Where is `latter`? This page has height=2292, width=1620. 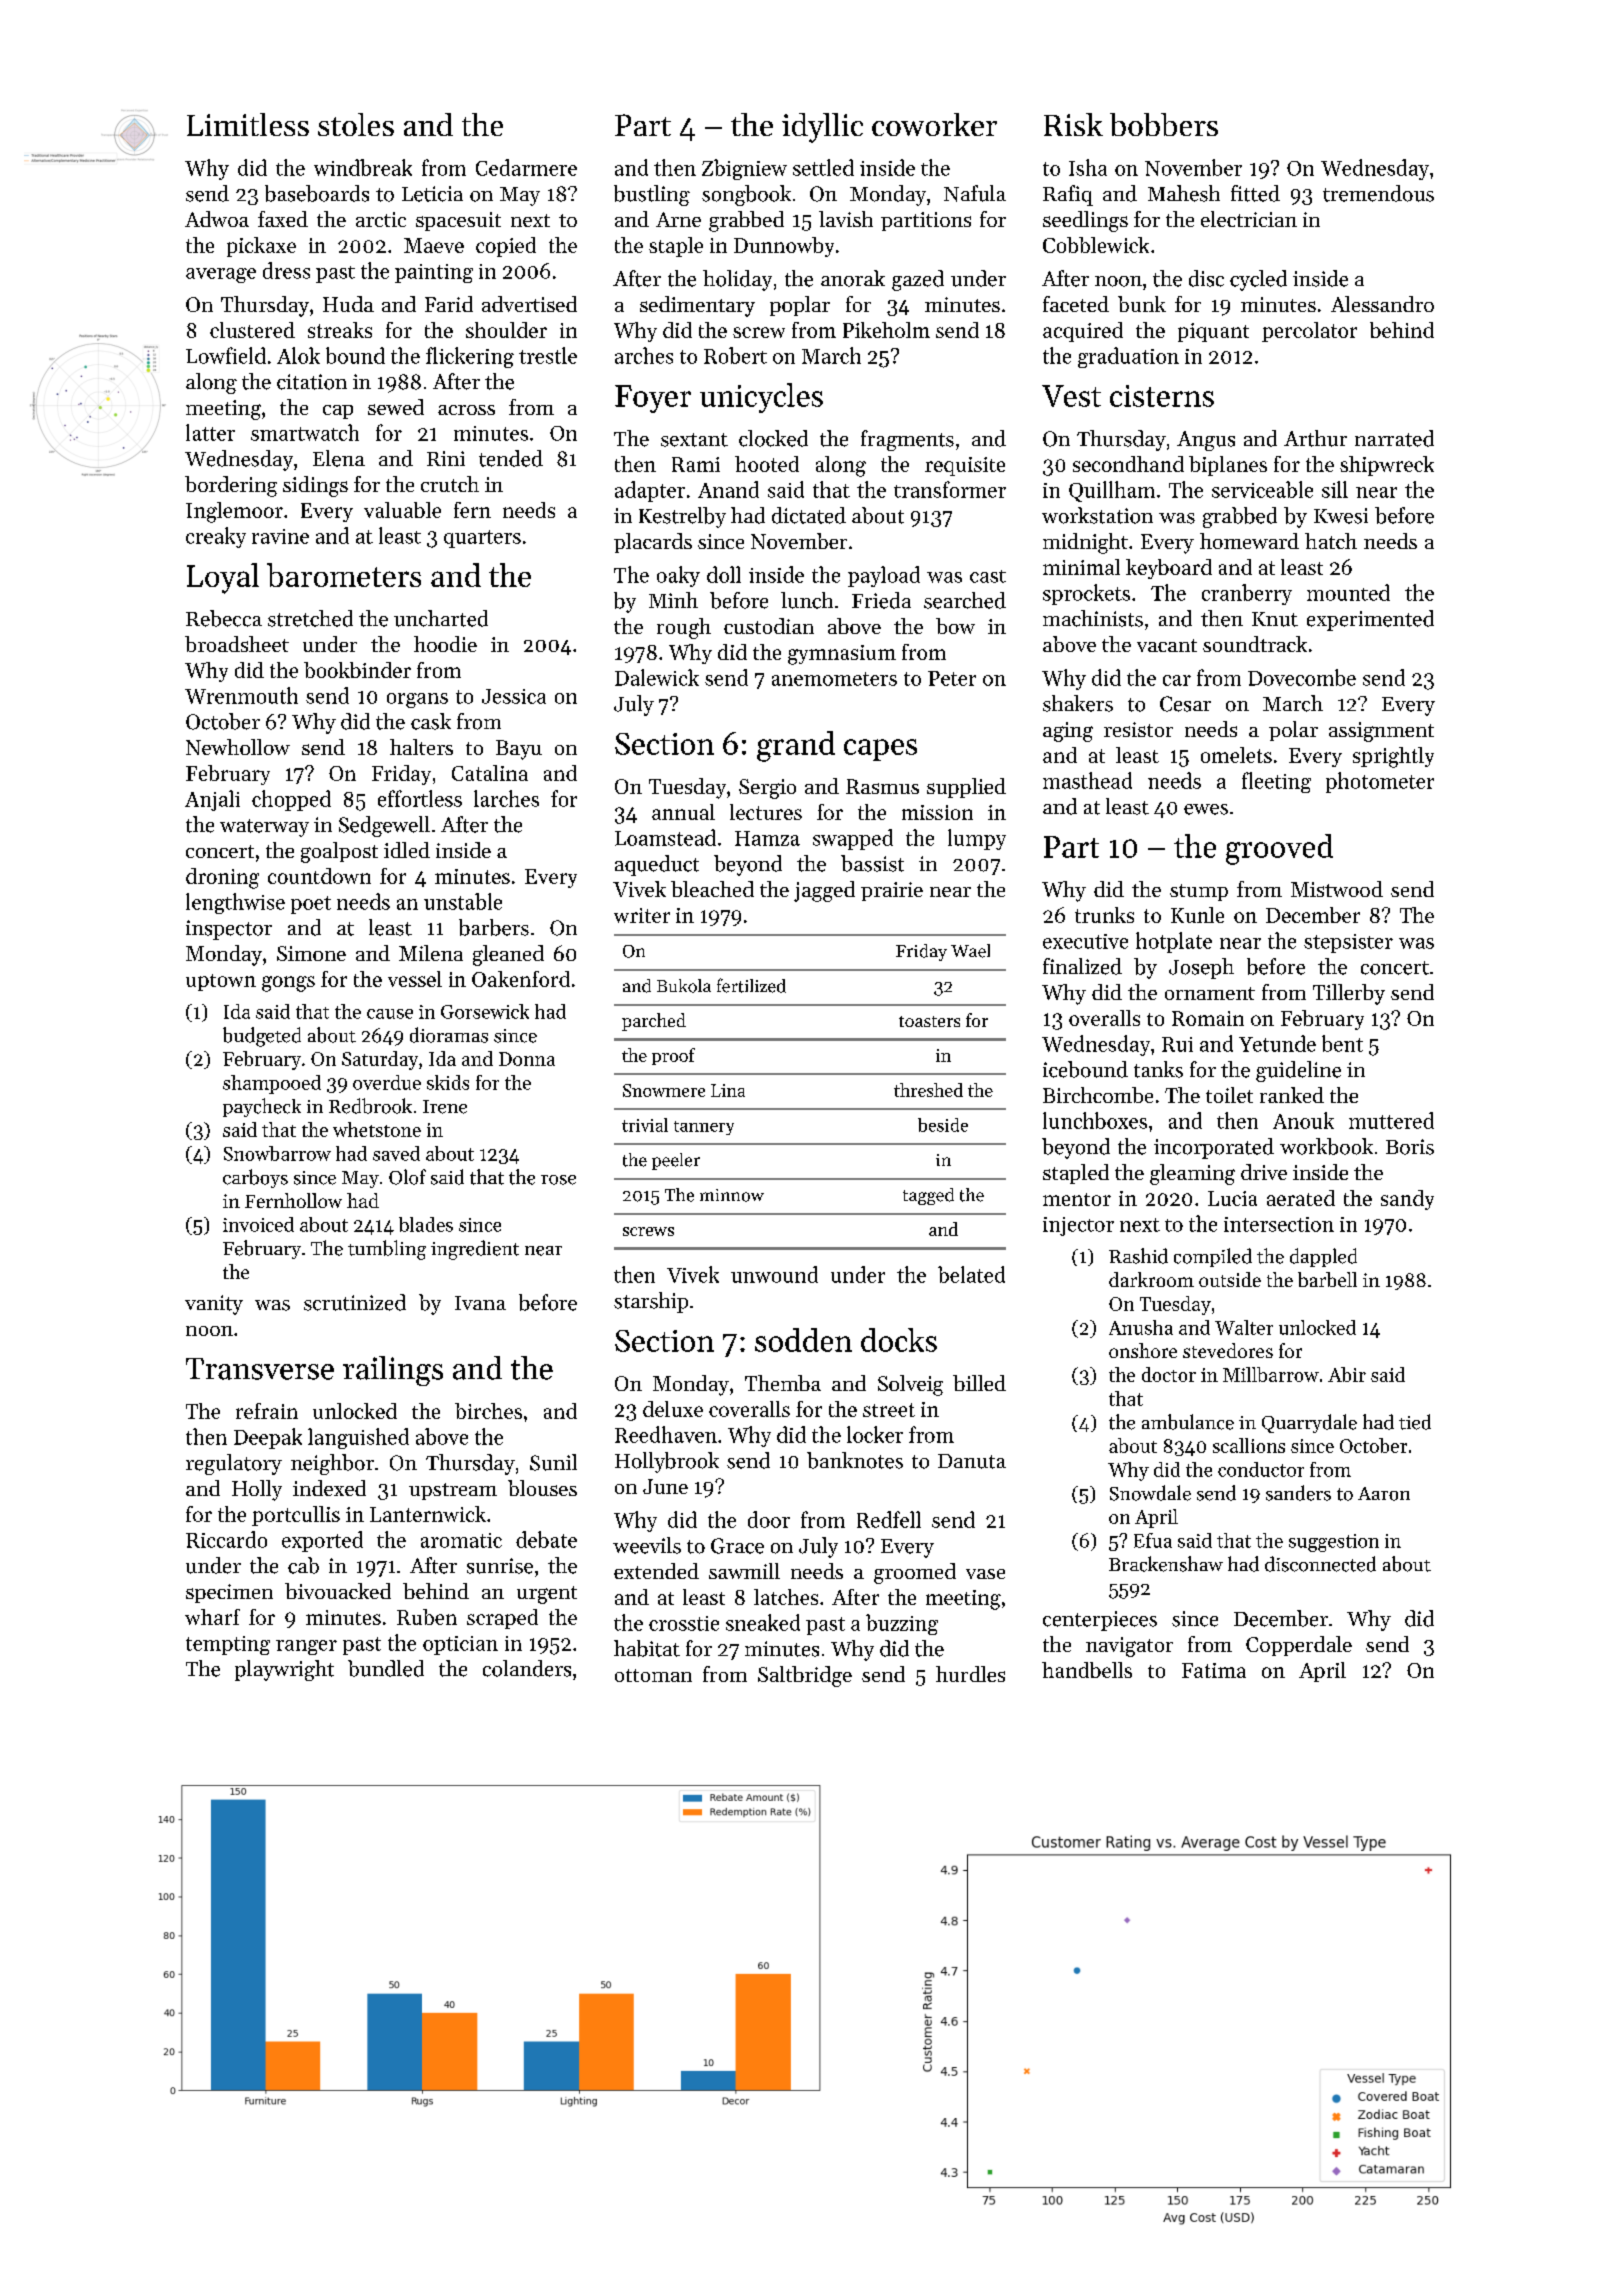 latter is located at coordinates (210, 432).
